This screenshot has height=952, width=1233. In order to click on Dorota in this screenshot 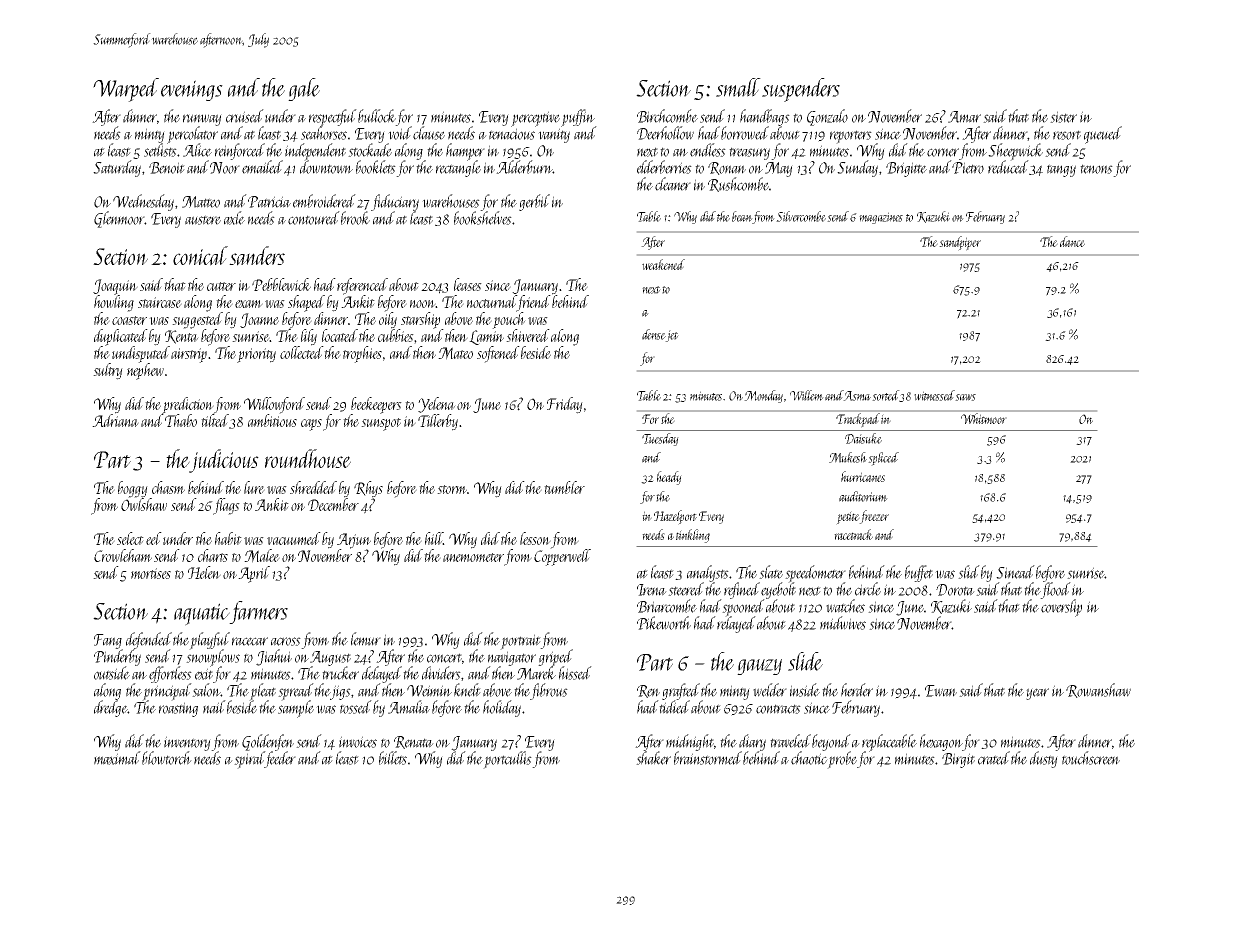, I will do `click(955, 590)`.
